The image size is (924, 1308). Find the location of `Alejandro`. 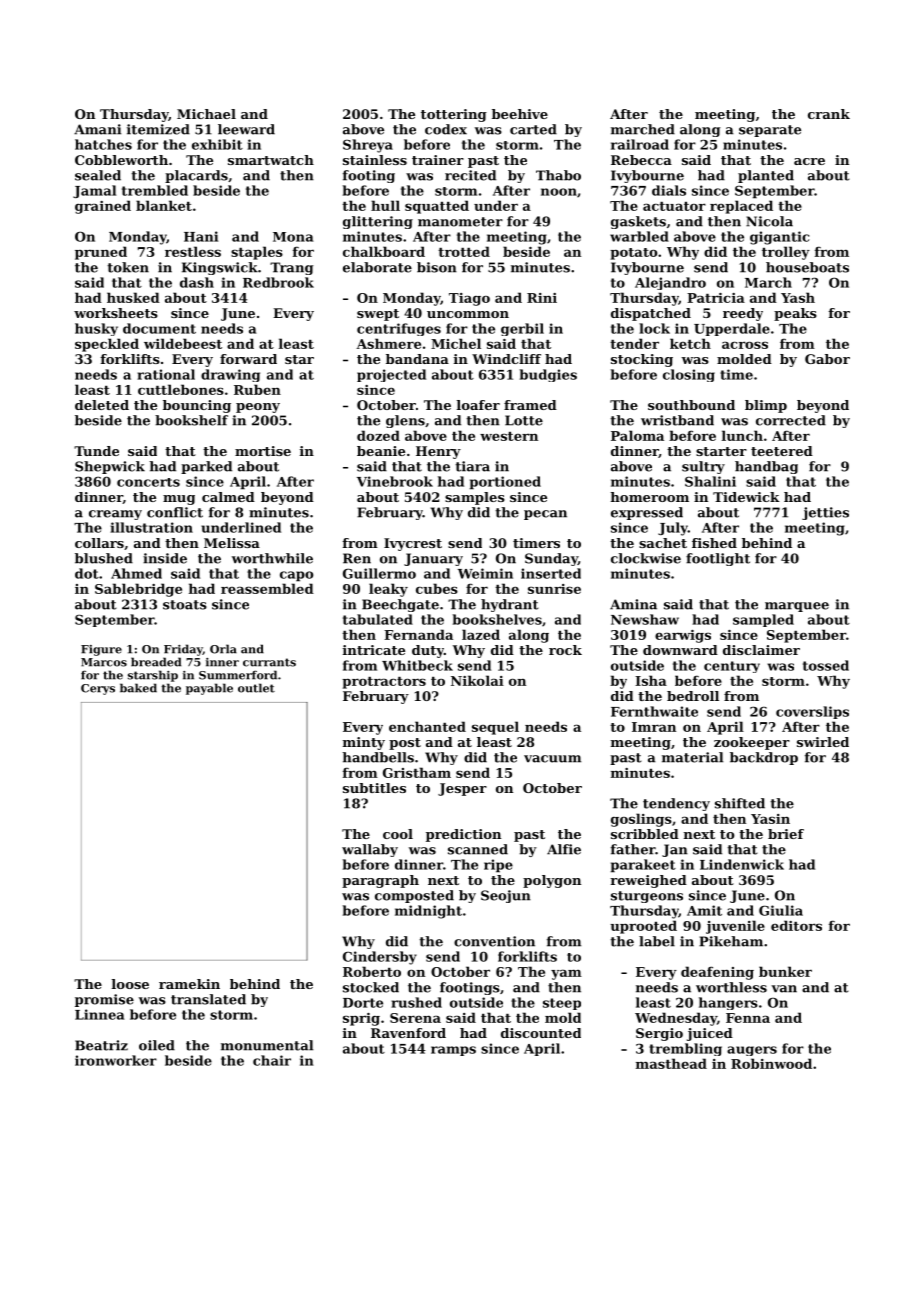

Alejandro is located at coordinates (670, 283).
